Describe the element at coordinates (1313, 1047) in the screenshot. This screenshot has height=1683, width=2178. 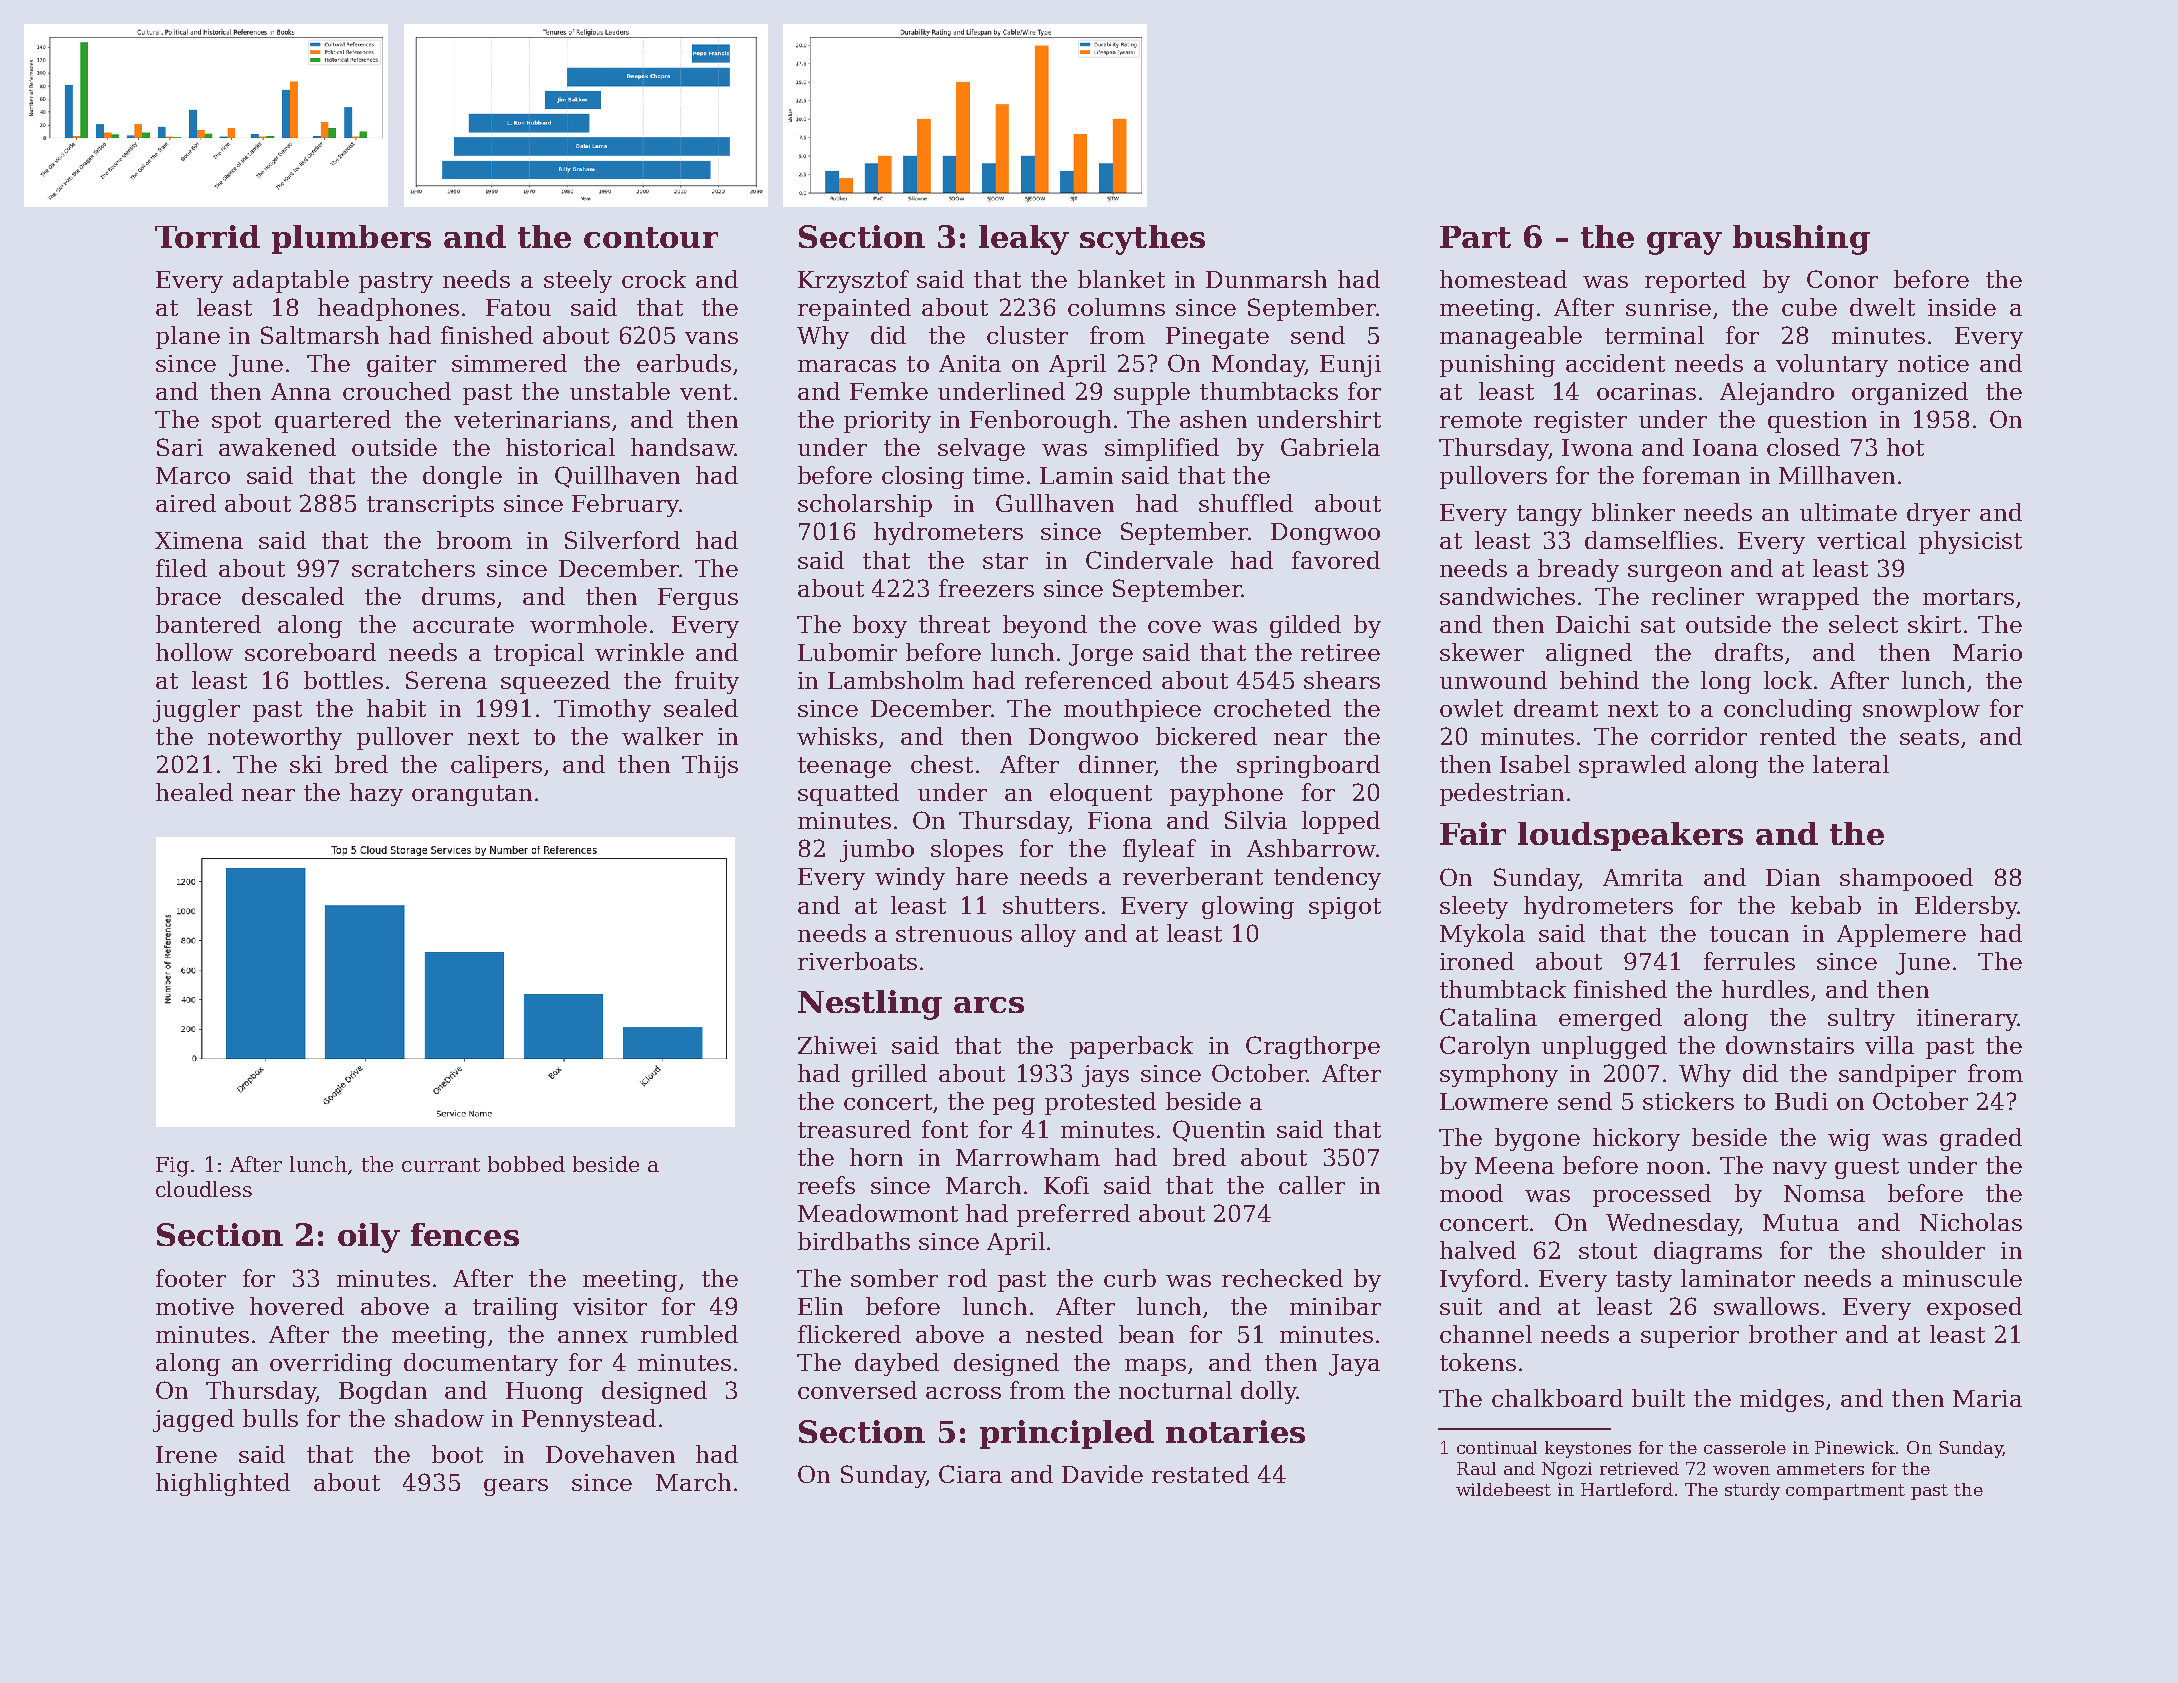
I see `Cragthorpe` at that location.
